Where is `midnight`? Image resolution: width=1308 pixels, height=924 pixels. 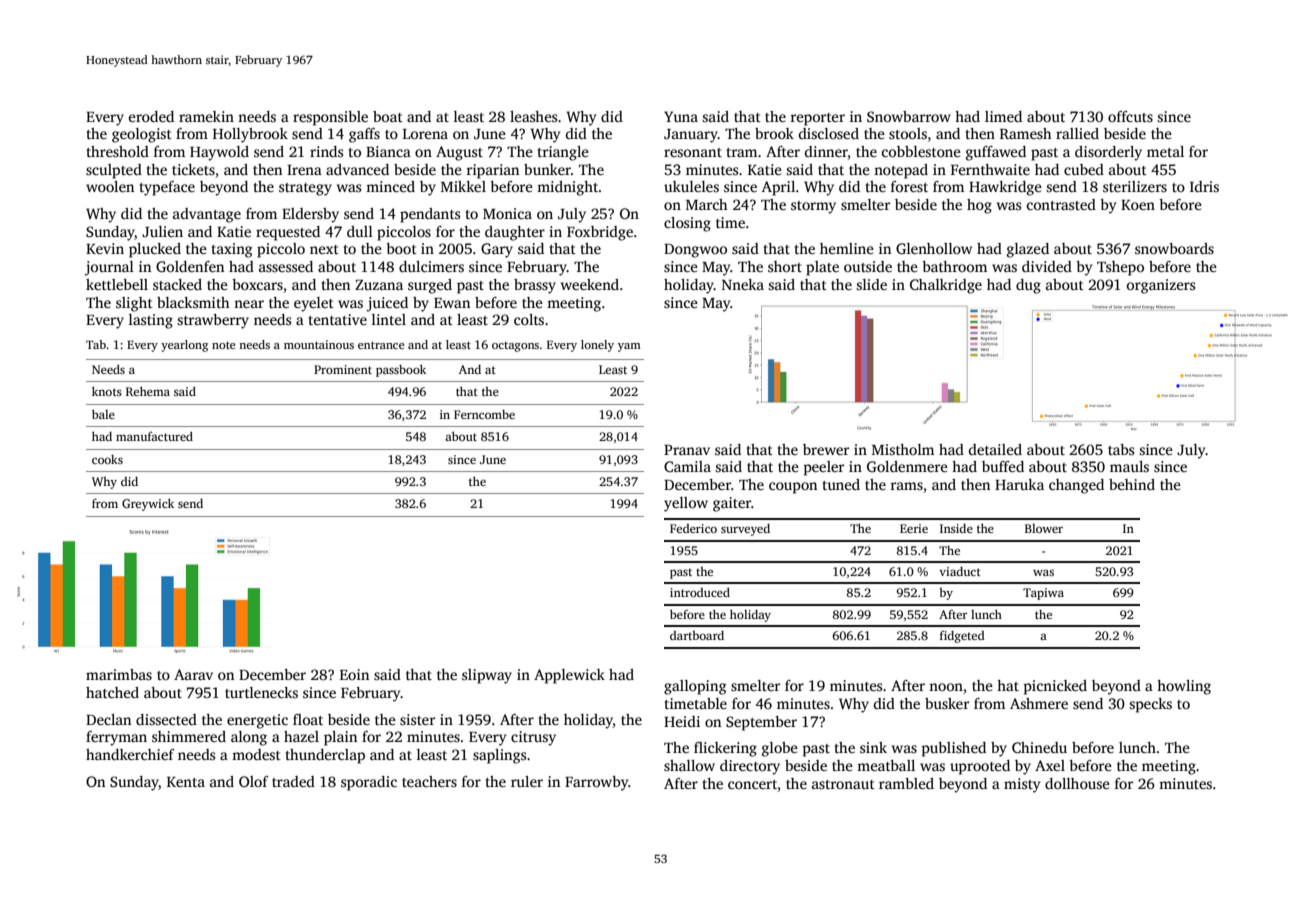
midnight is located at coordinates (567, 188).
